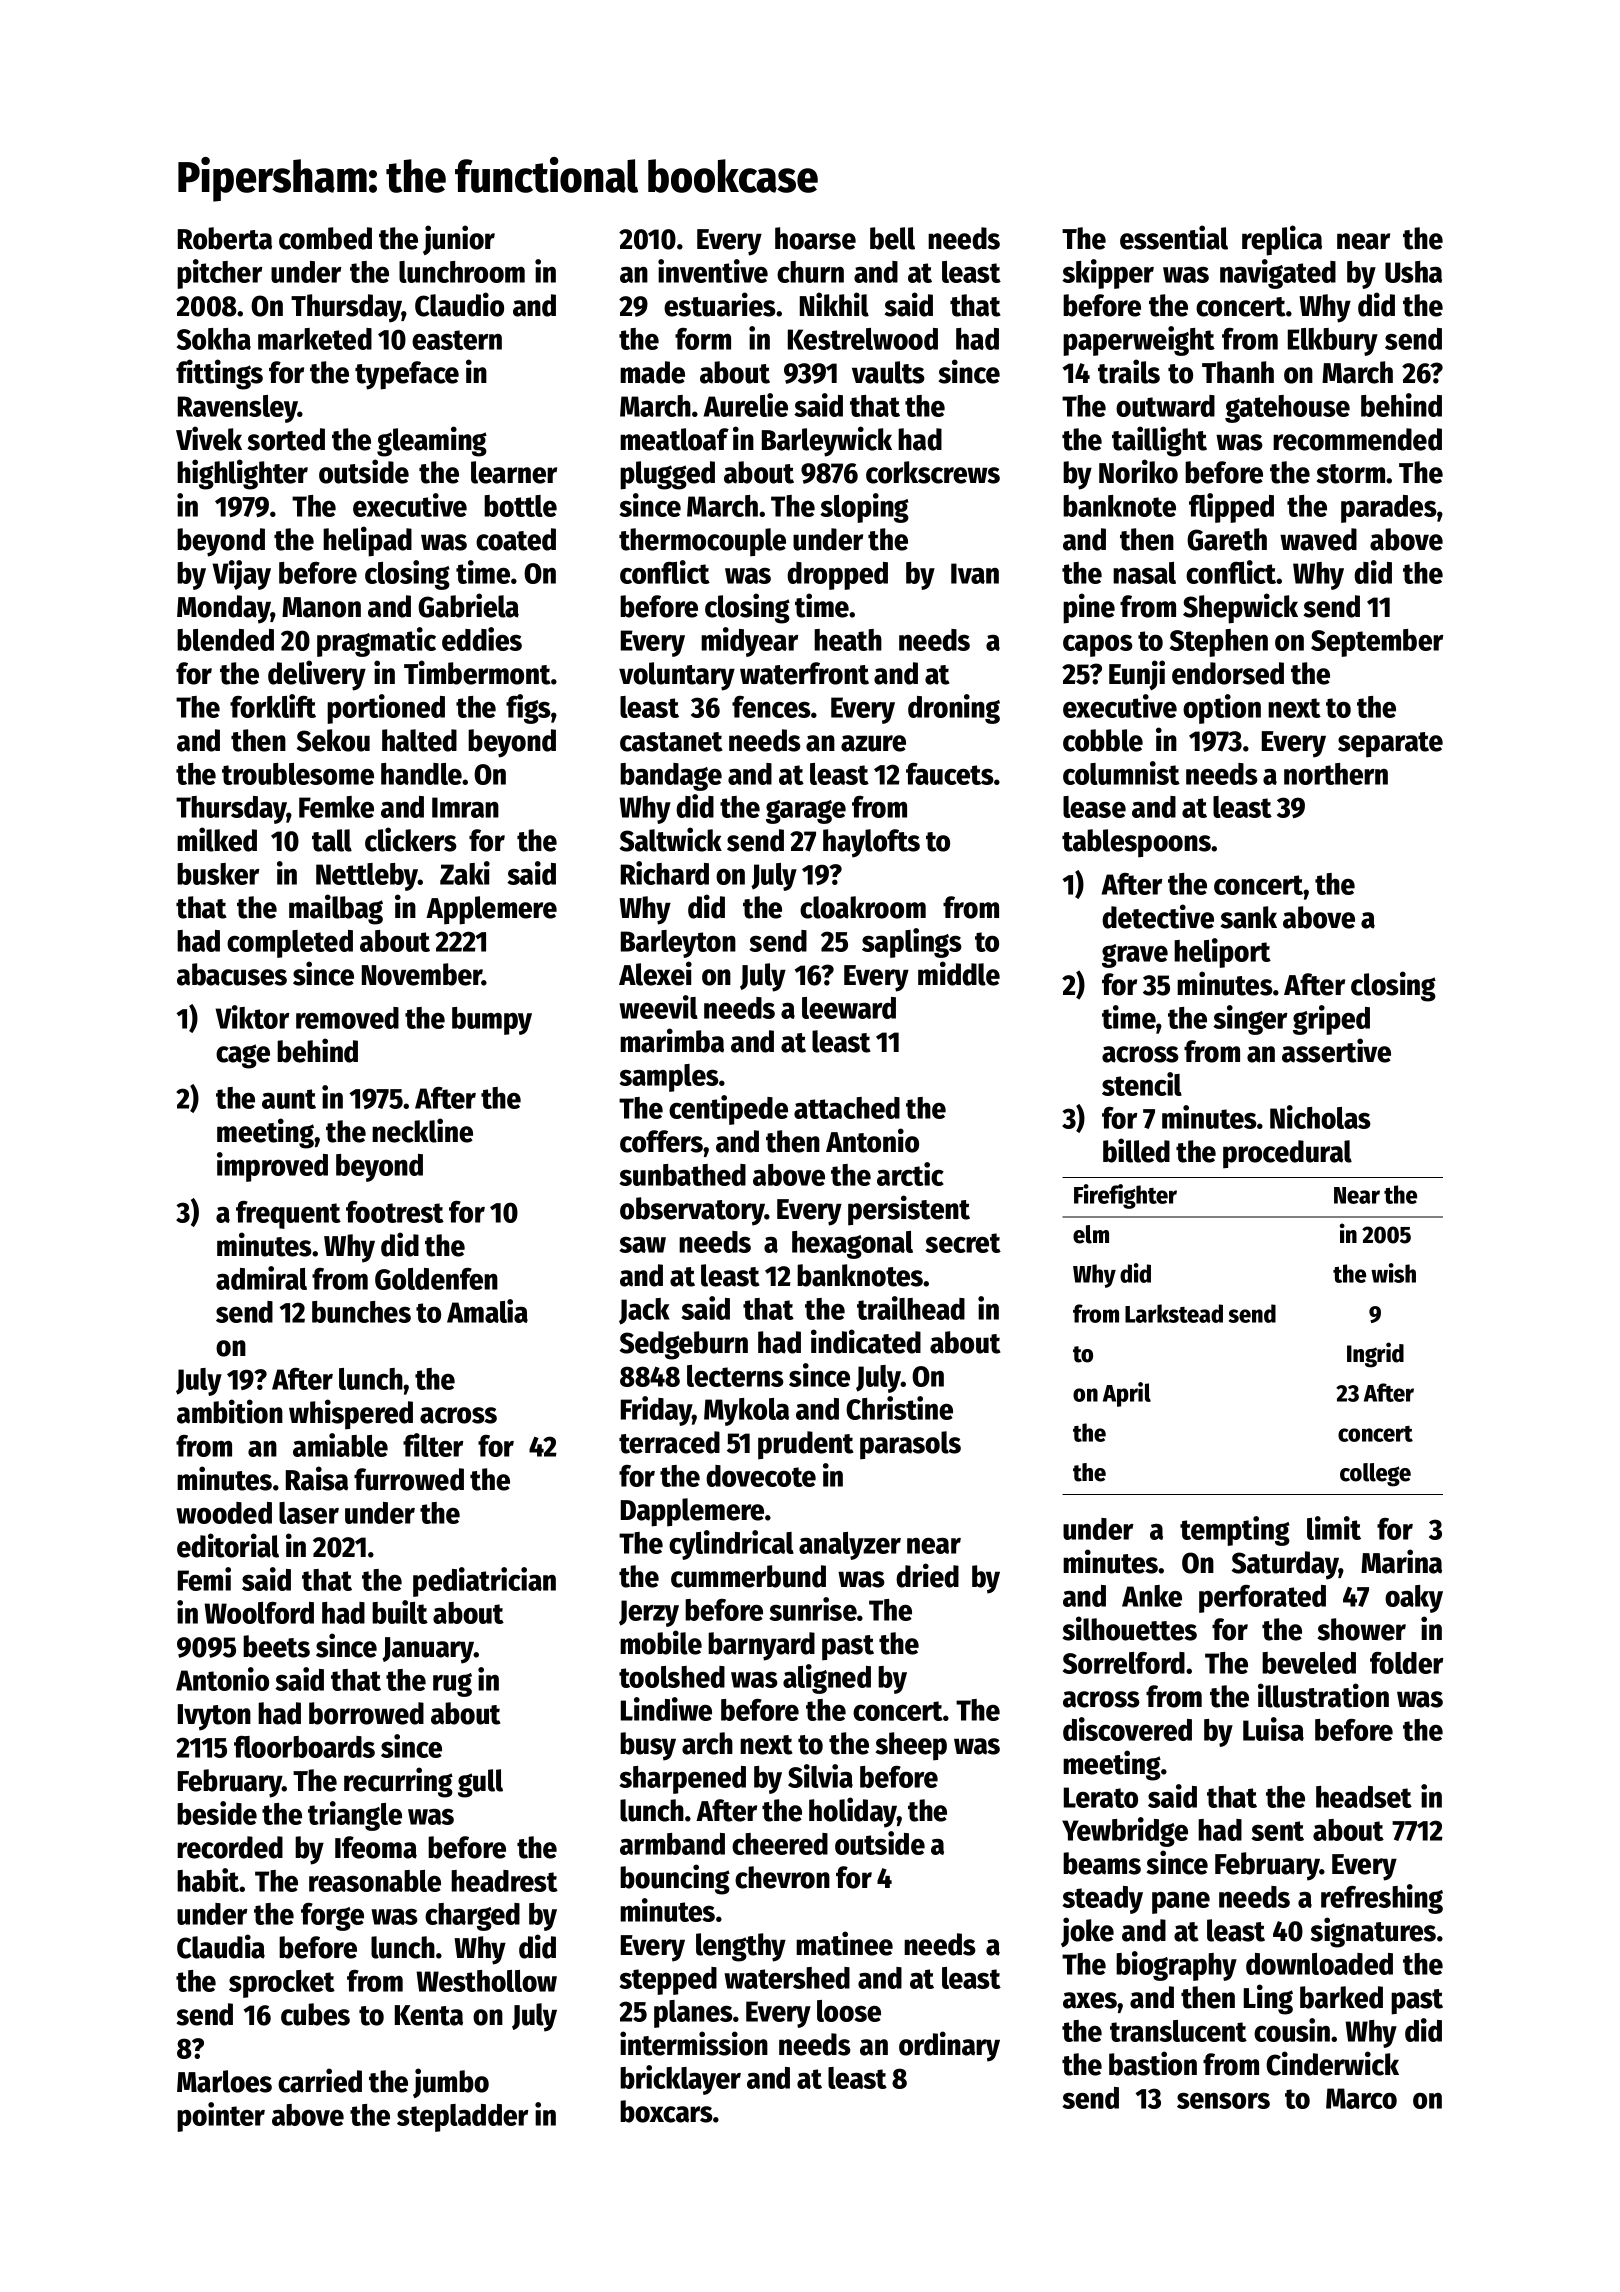 The height and width of the image is (2292, 1620). I want to click on junior, so click(459, 240).
